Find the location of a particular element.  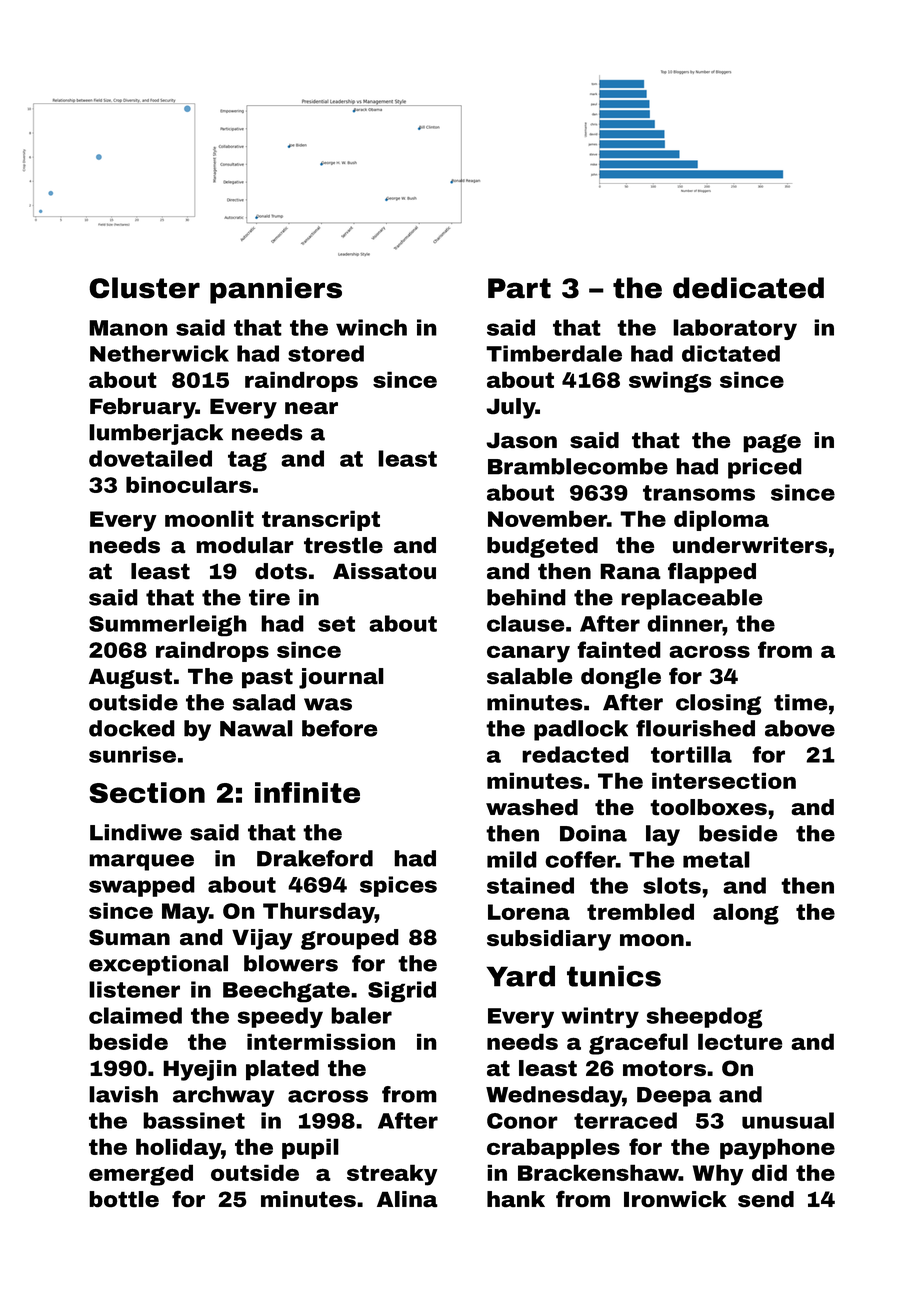

stored is located at coordinates (326, 353).
